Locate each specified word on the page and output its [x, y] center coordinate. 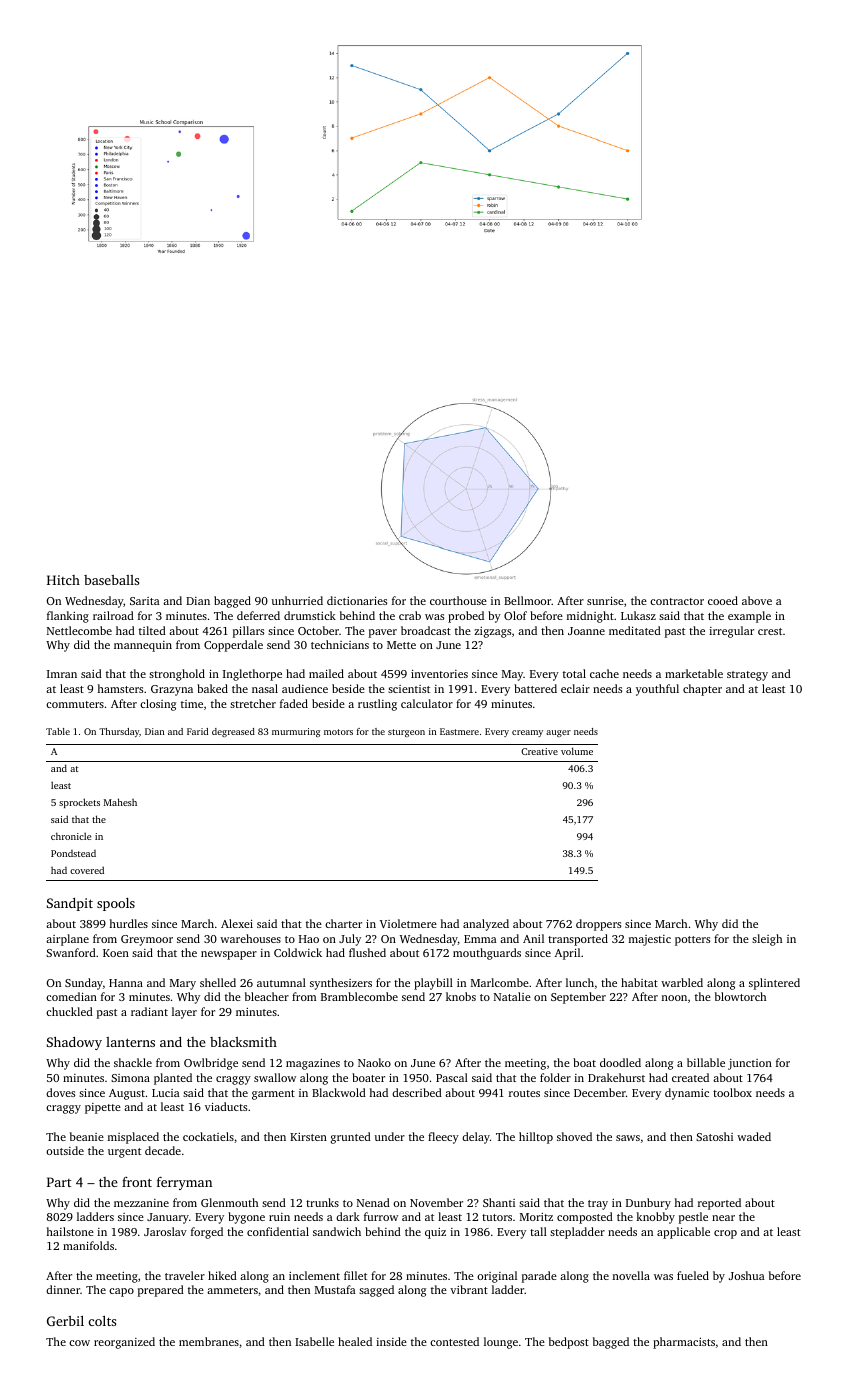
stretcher [253, 703]
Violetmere [408, 923]
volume [577, 751]
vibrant [469, 1289]
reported [719, 1204]
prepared [161, 1291]
